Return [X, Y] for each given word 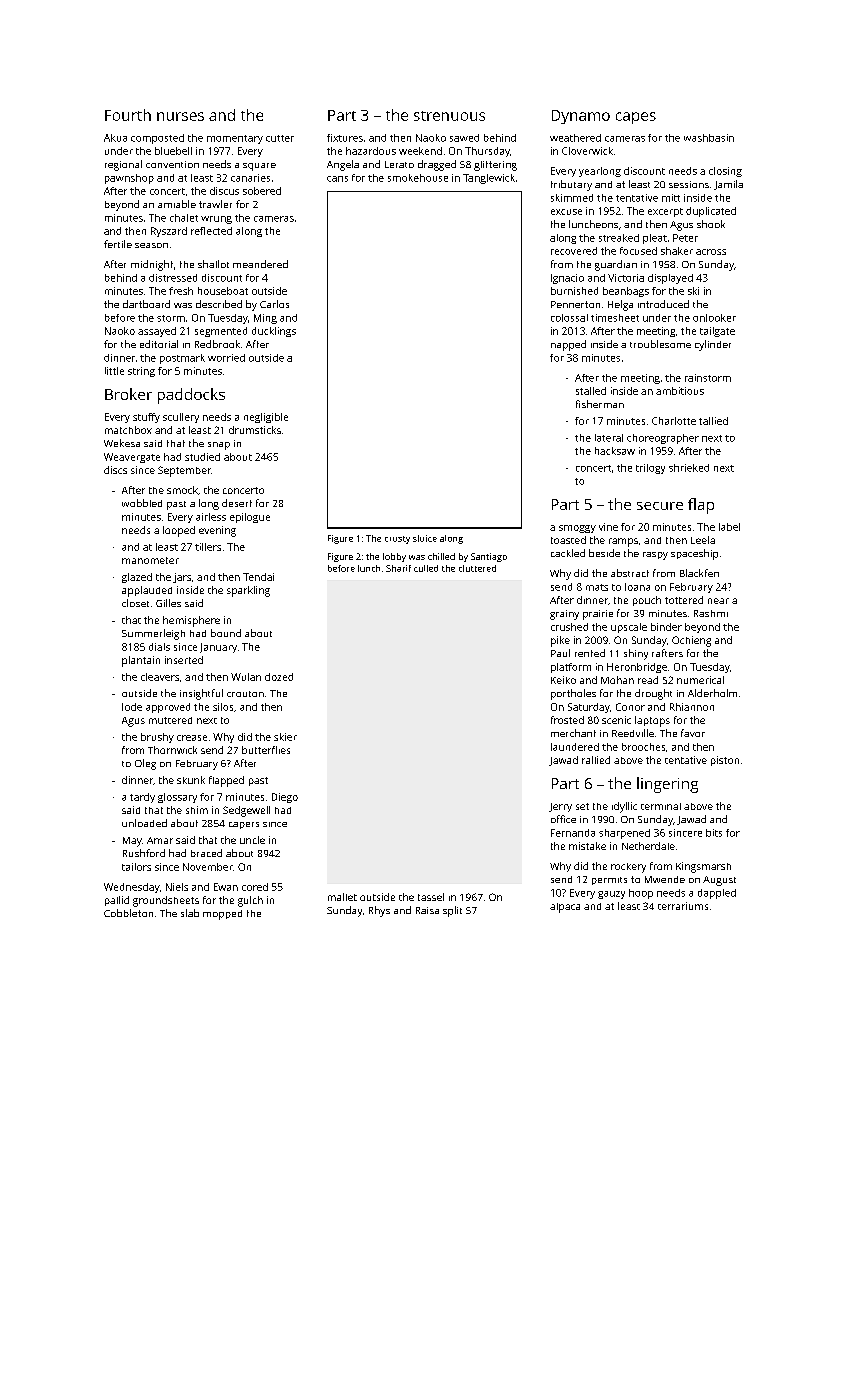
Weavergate [132, 458]
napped [568, 345]
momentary [235, 139]
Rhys [379, 911]
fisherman [600, 404]
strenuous [449, 116]
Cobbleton [128, 913]
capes [636, 118]
